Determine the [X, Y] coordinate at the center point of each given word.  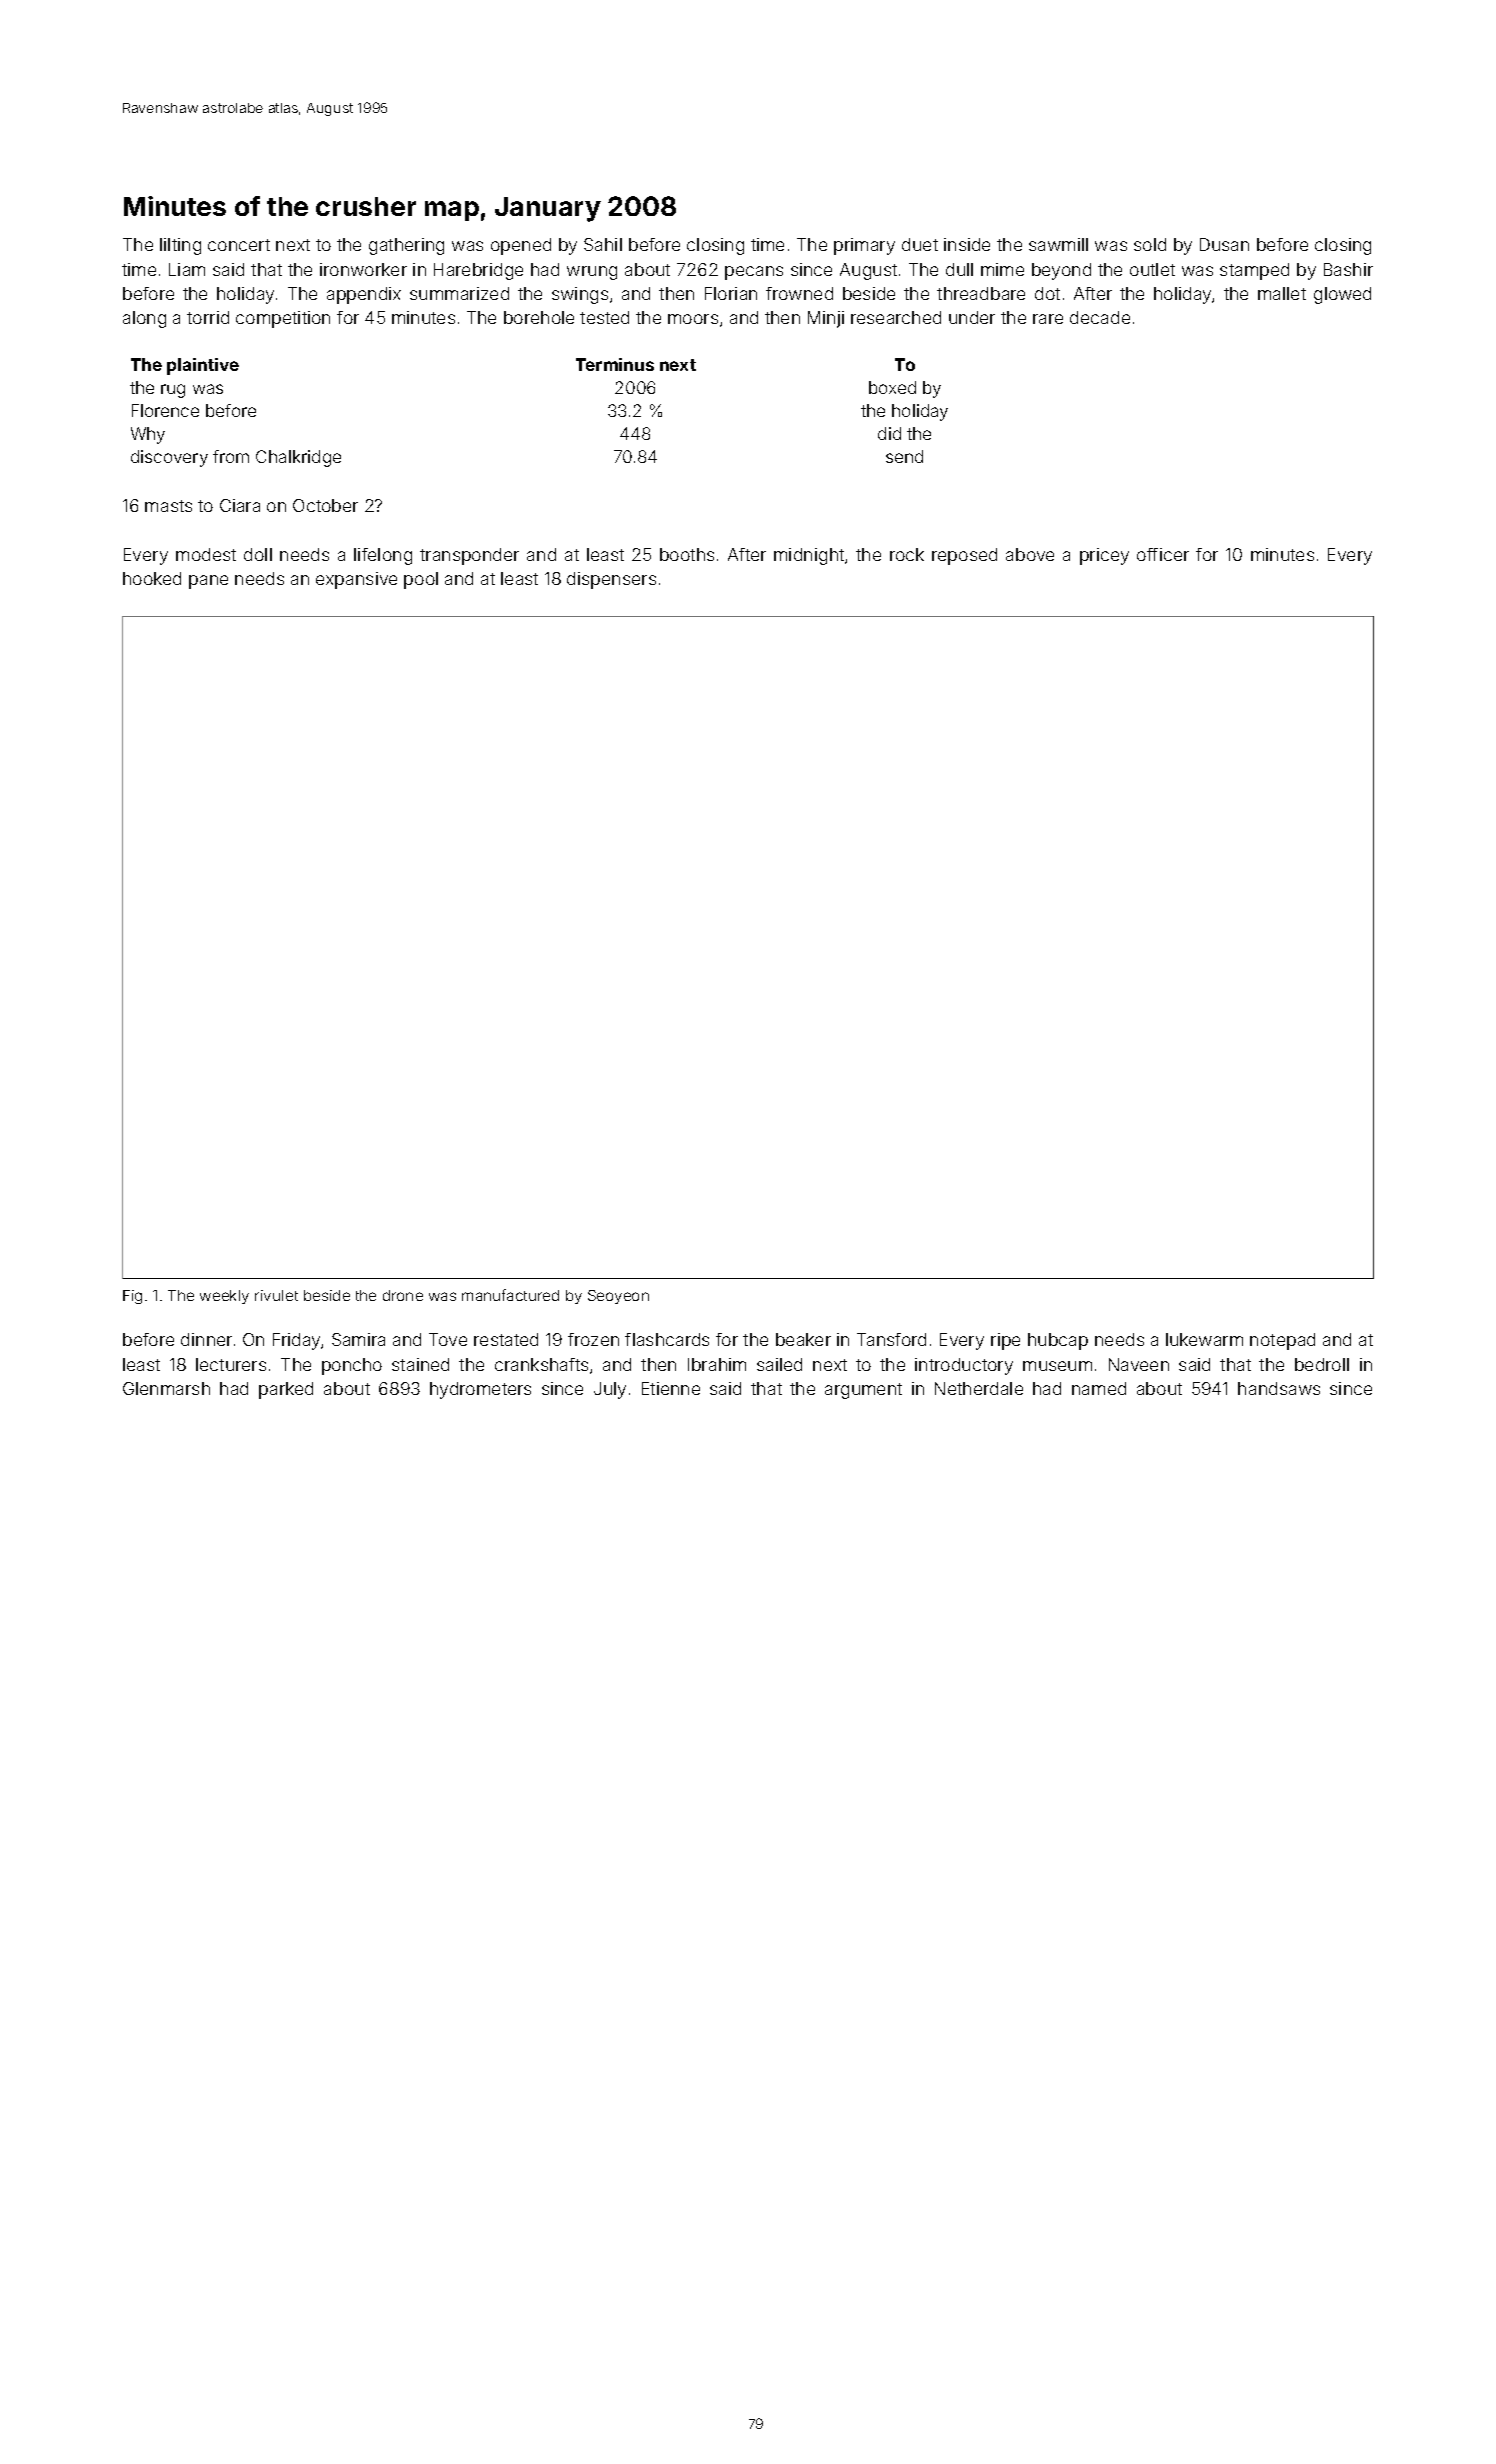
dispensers [611, 580]
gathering [406, 246]
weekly [224, 1297]
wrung [592, 273]
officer [1163, 554]
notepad [1282, 1341]
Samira [358, 1339]
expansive [356, 580]
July [610, 1390]
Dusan [1224, 244]
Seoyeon [618, 1297]
